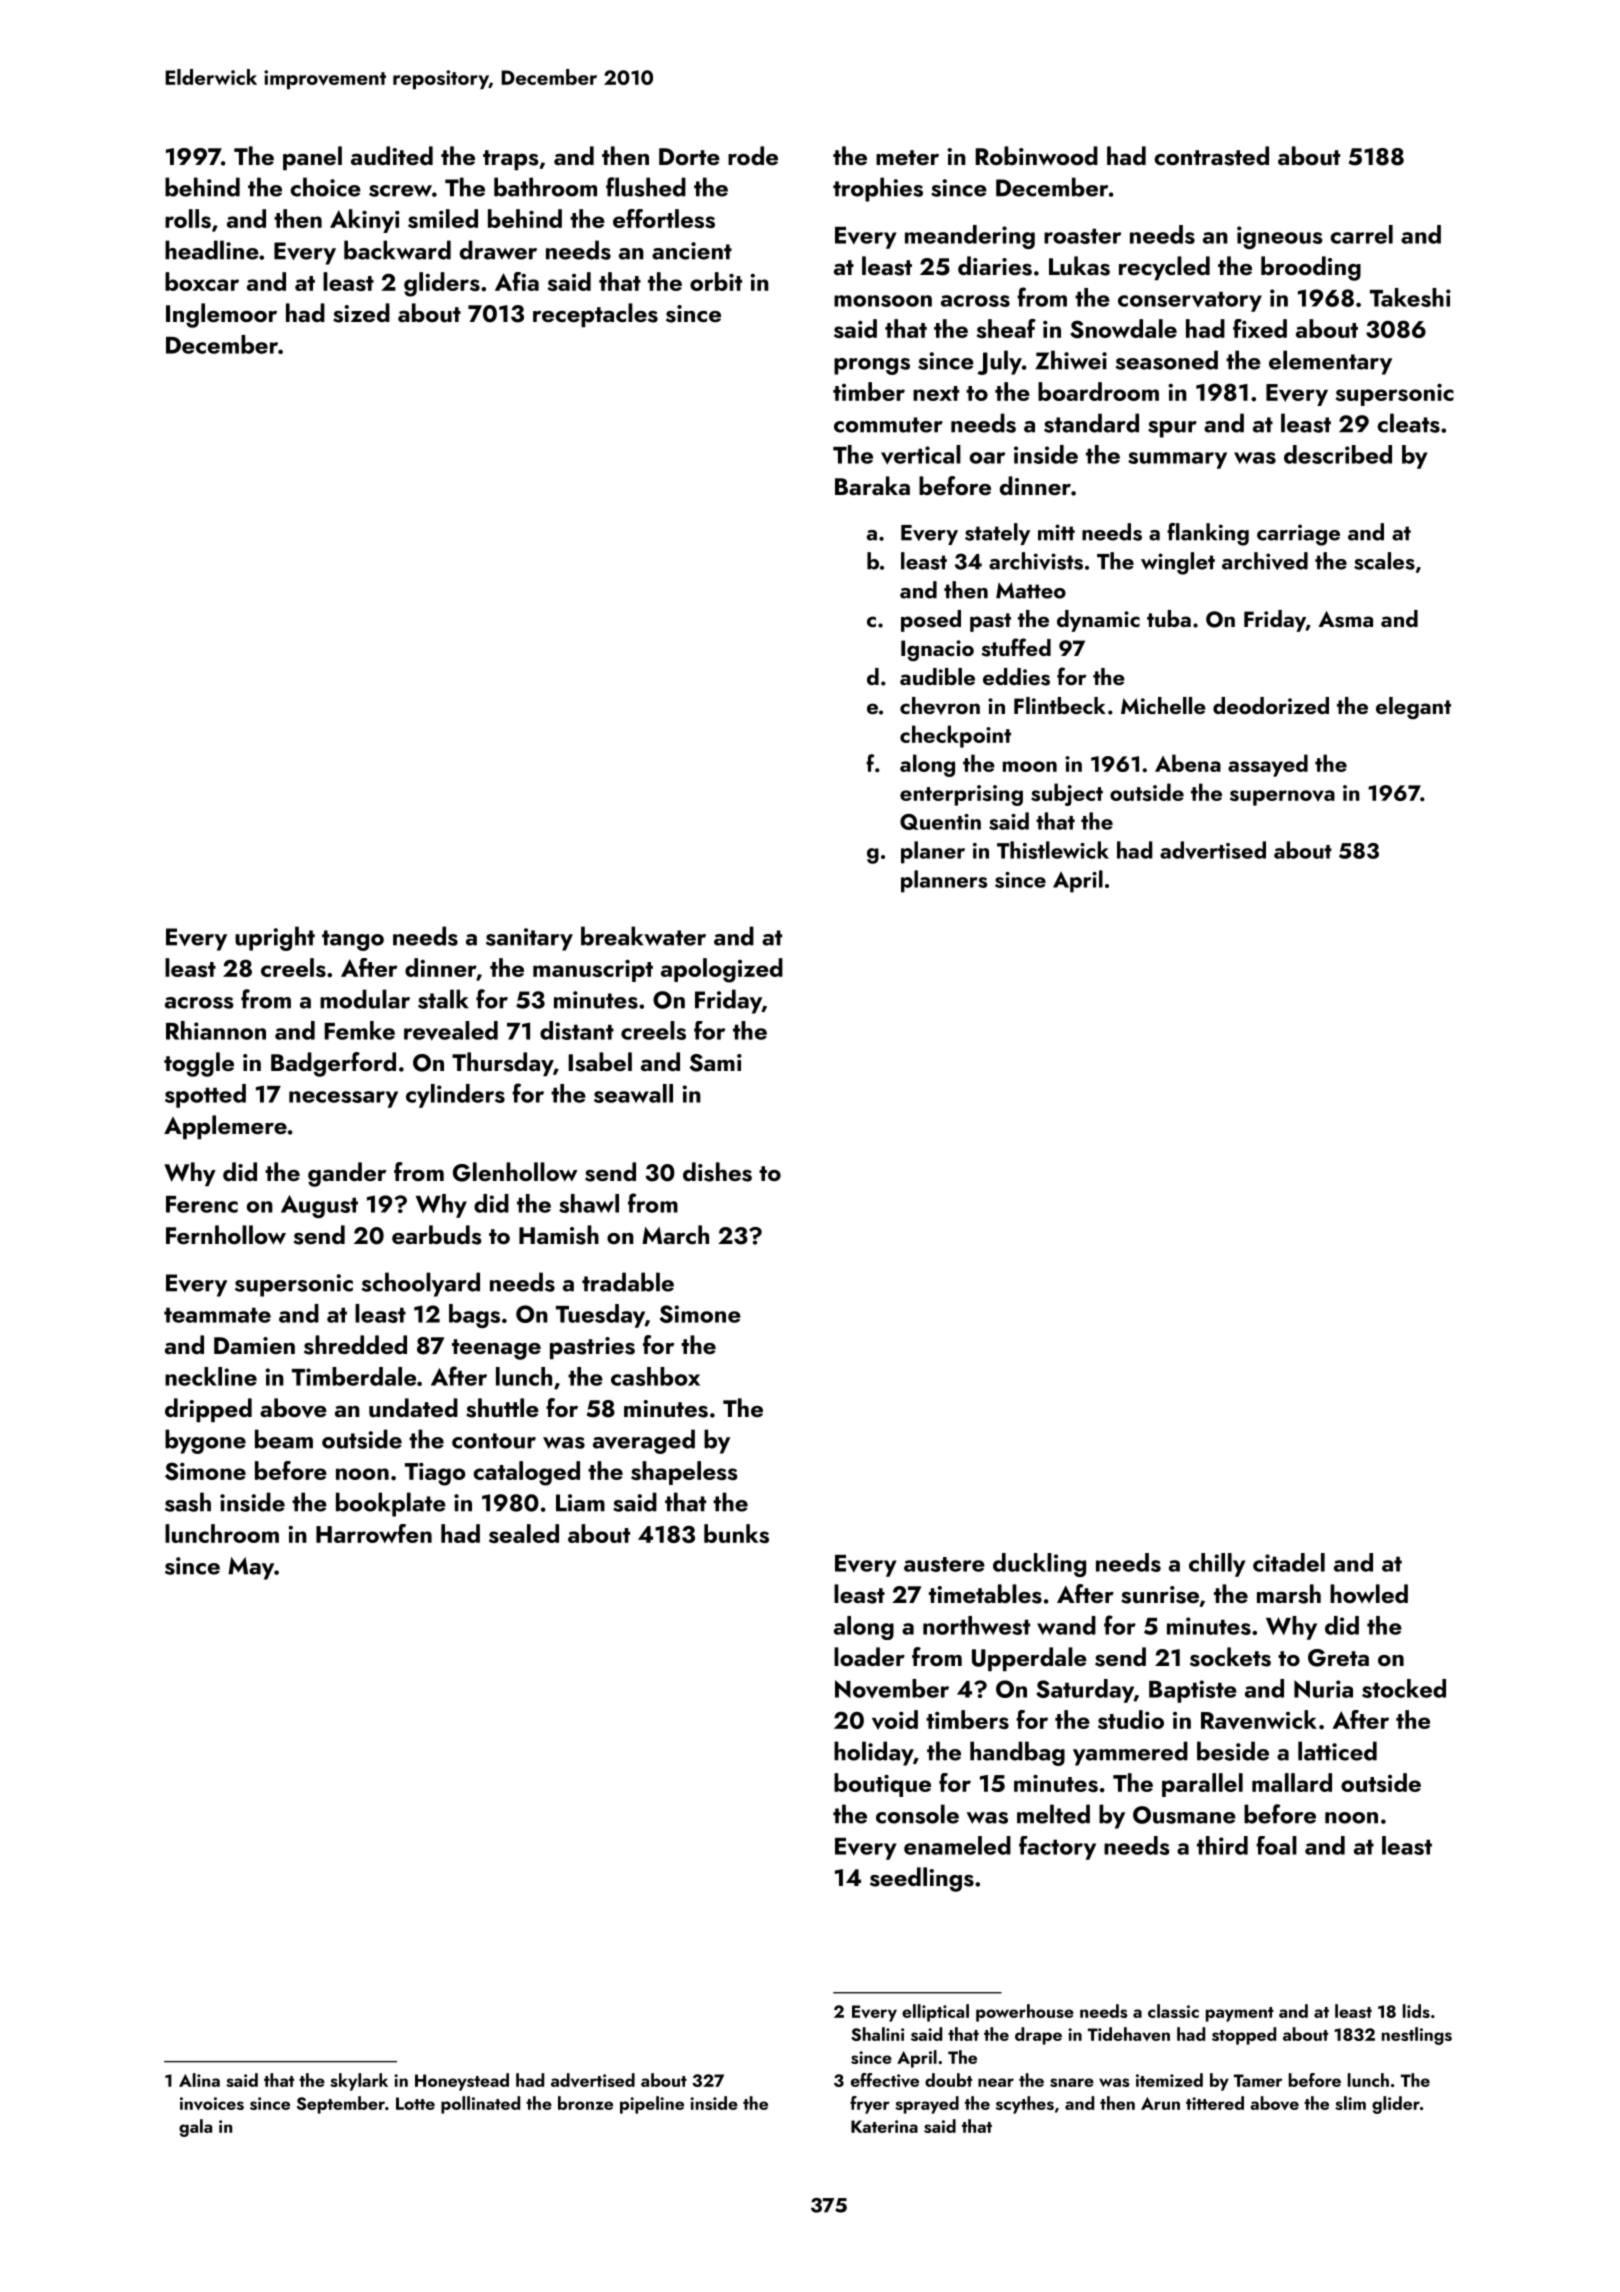  What do you see at coordinates (353, 940) in the screenshot?
I see `tango` at bounding box center [353, 940].
